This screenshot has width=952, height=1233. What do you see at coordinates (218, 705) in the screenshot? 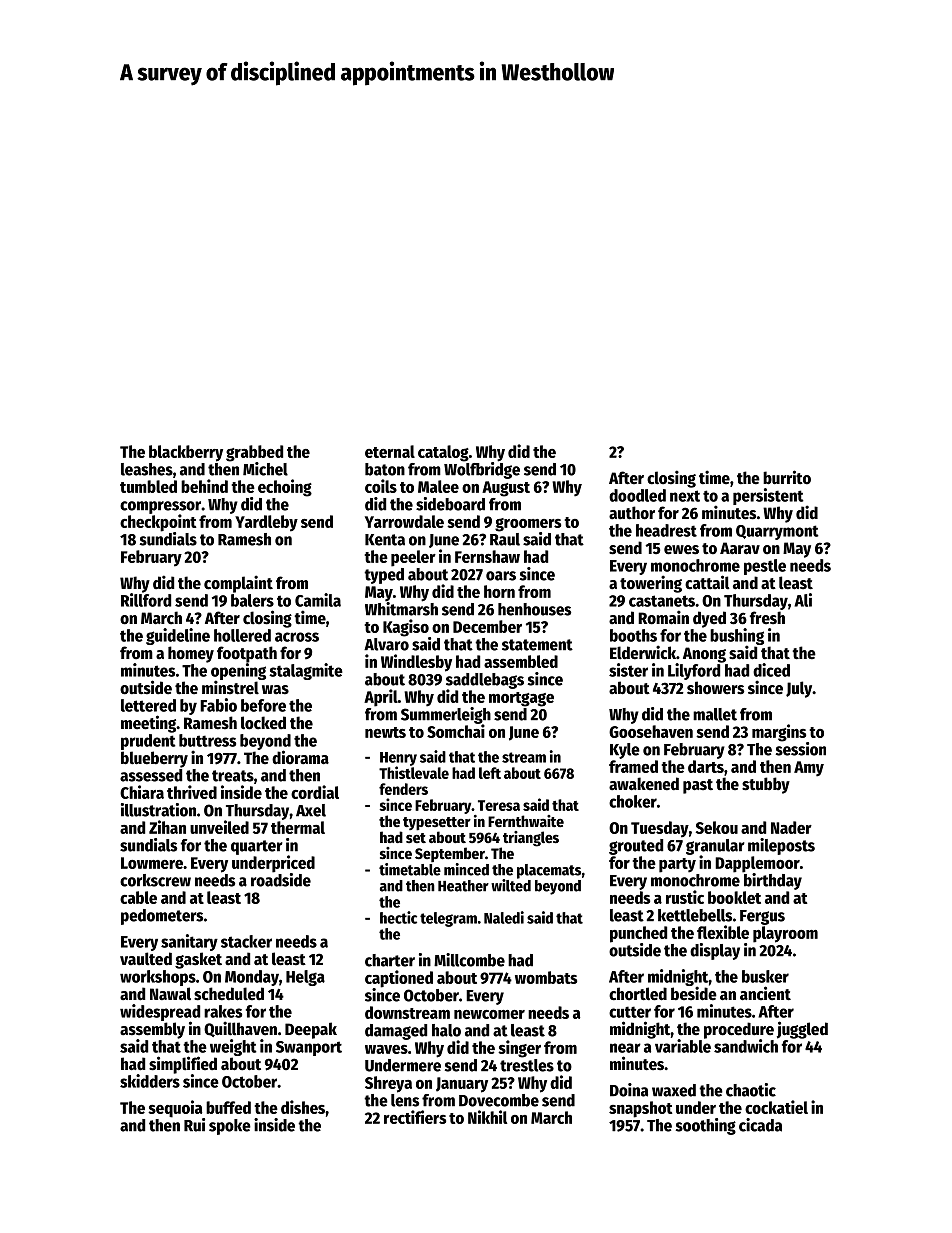
I see `Fabio` at bounding box center [218, 705].
